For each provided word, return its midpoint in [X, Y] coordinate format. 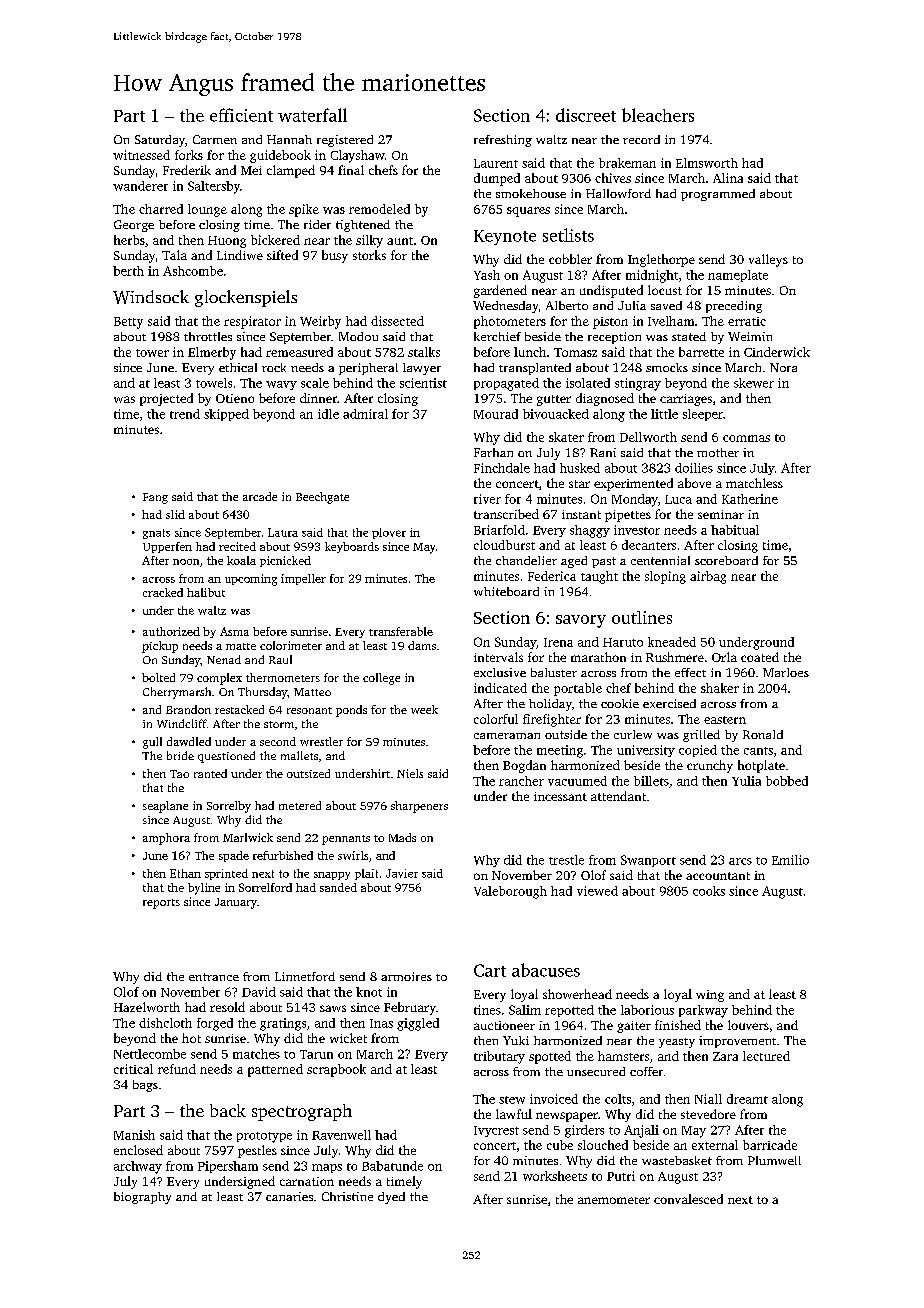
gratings [283, 1024]
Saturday [160, 141]
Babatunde [392, 1166]
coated [760, 657]
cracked [163, 592]
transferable [401, 631]
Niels [410, 773]
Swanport [648, 861]
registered [345, 141]
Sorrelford [265, 887]
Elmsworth [707, 163]
